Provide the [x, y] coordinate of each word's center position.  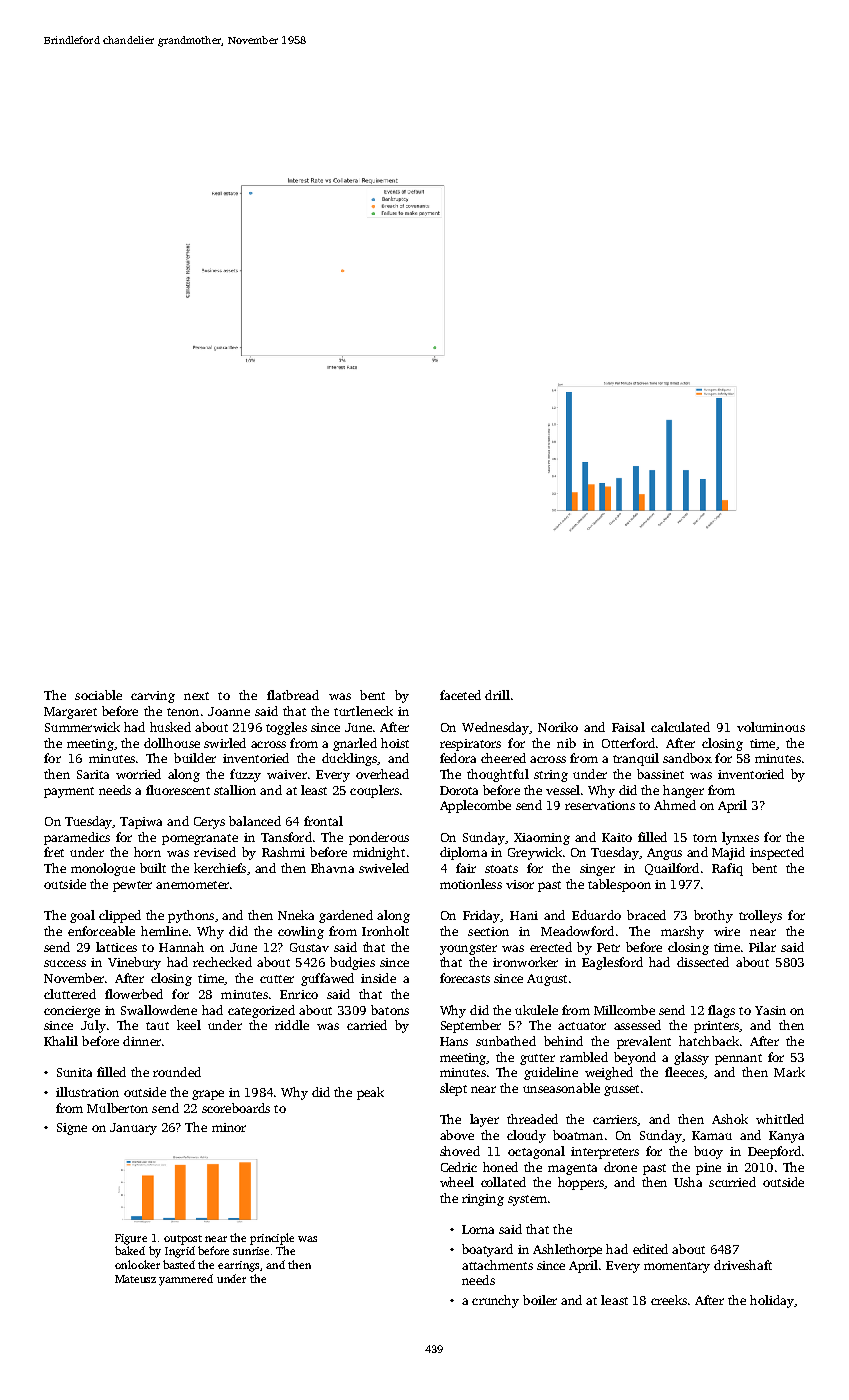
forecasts [465, 978]
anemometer [192, 885]
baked [130, 1250]
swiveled [384, 868]
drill [497, 695]
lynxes [740, 838]
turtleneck [363, 711]
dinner [142, 1041]
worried [138, 774]
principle [272, 1239]
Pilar [762, 947]
